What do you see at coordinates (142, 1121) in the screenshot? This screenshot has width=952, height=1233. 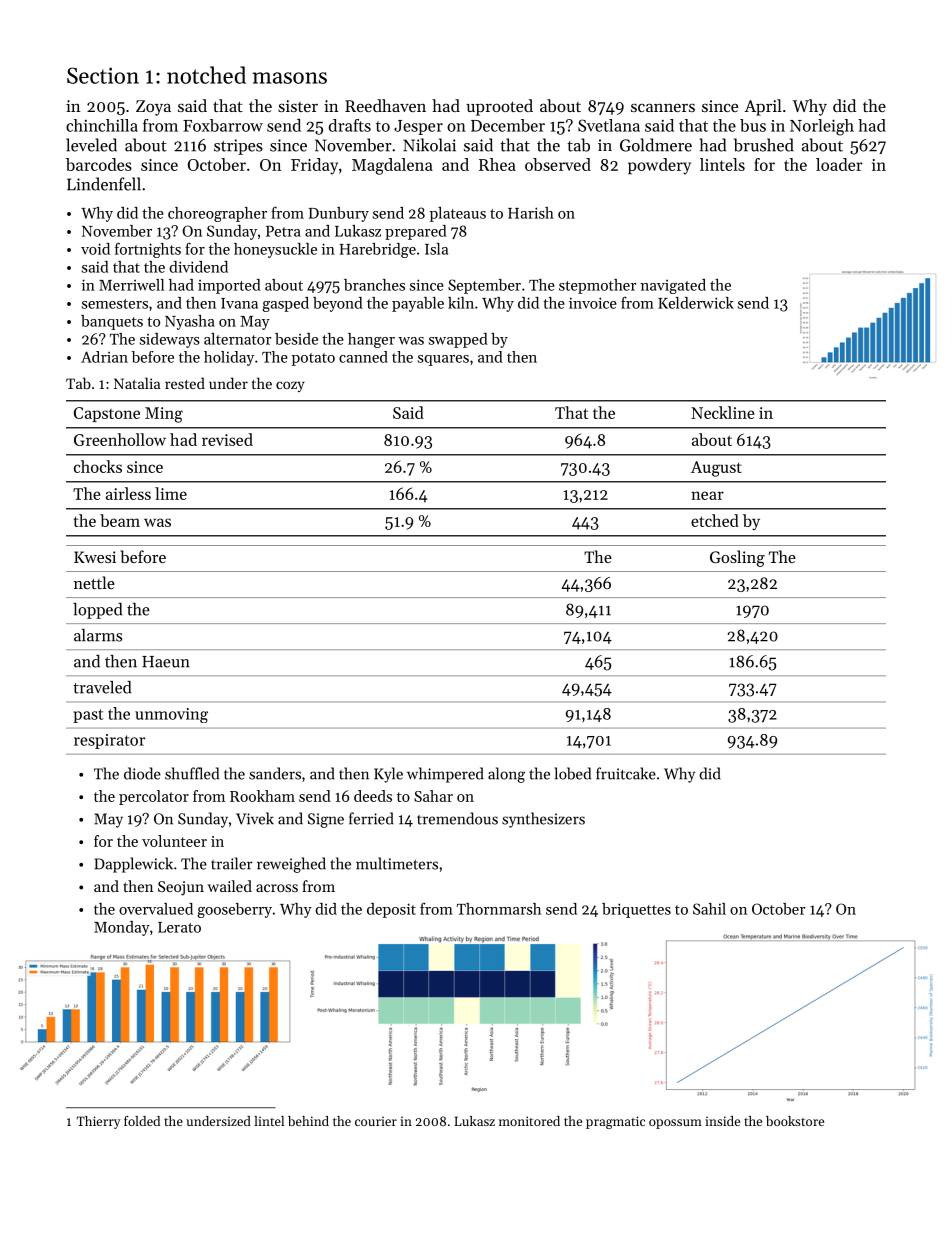 I see `folded` at bounding box center [142, 1121].
